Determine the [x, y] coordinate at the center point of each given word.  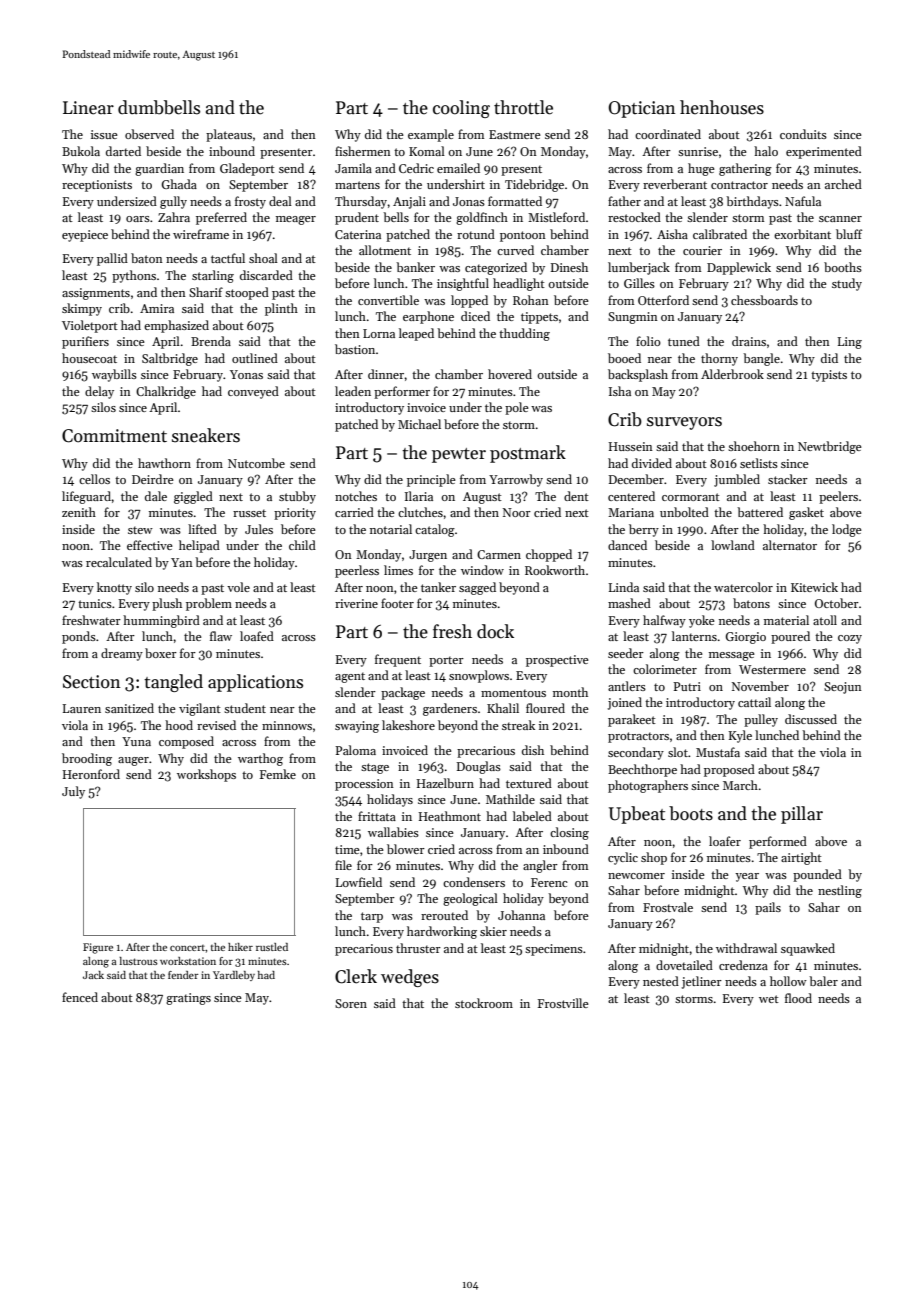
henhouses [722, 107]
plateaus [229, 135]
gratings [188, 999]
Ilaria [419, 496]
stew [140, 530]
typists [829, 376]
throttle [523, 107]
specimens [554, 950]
